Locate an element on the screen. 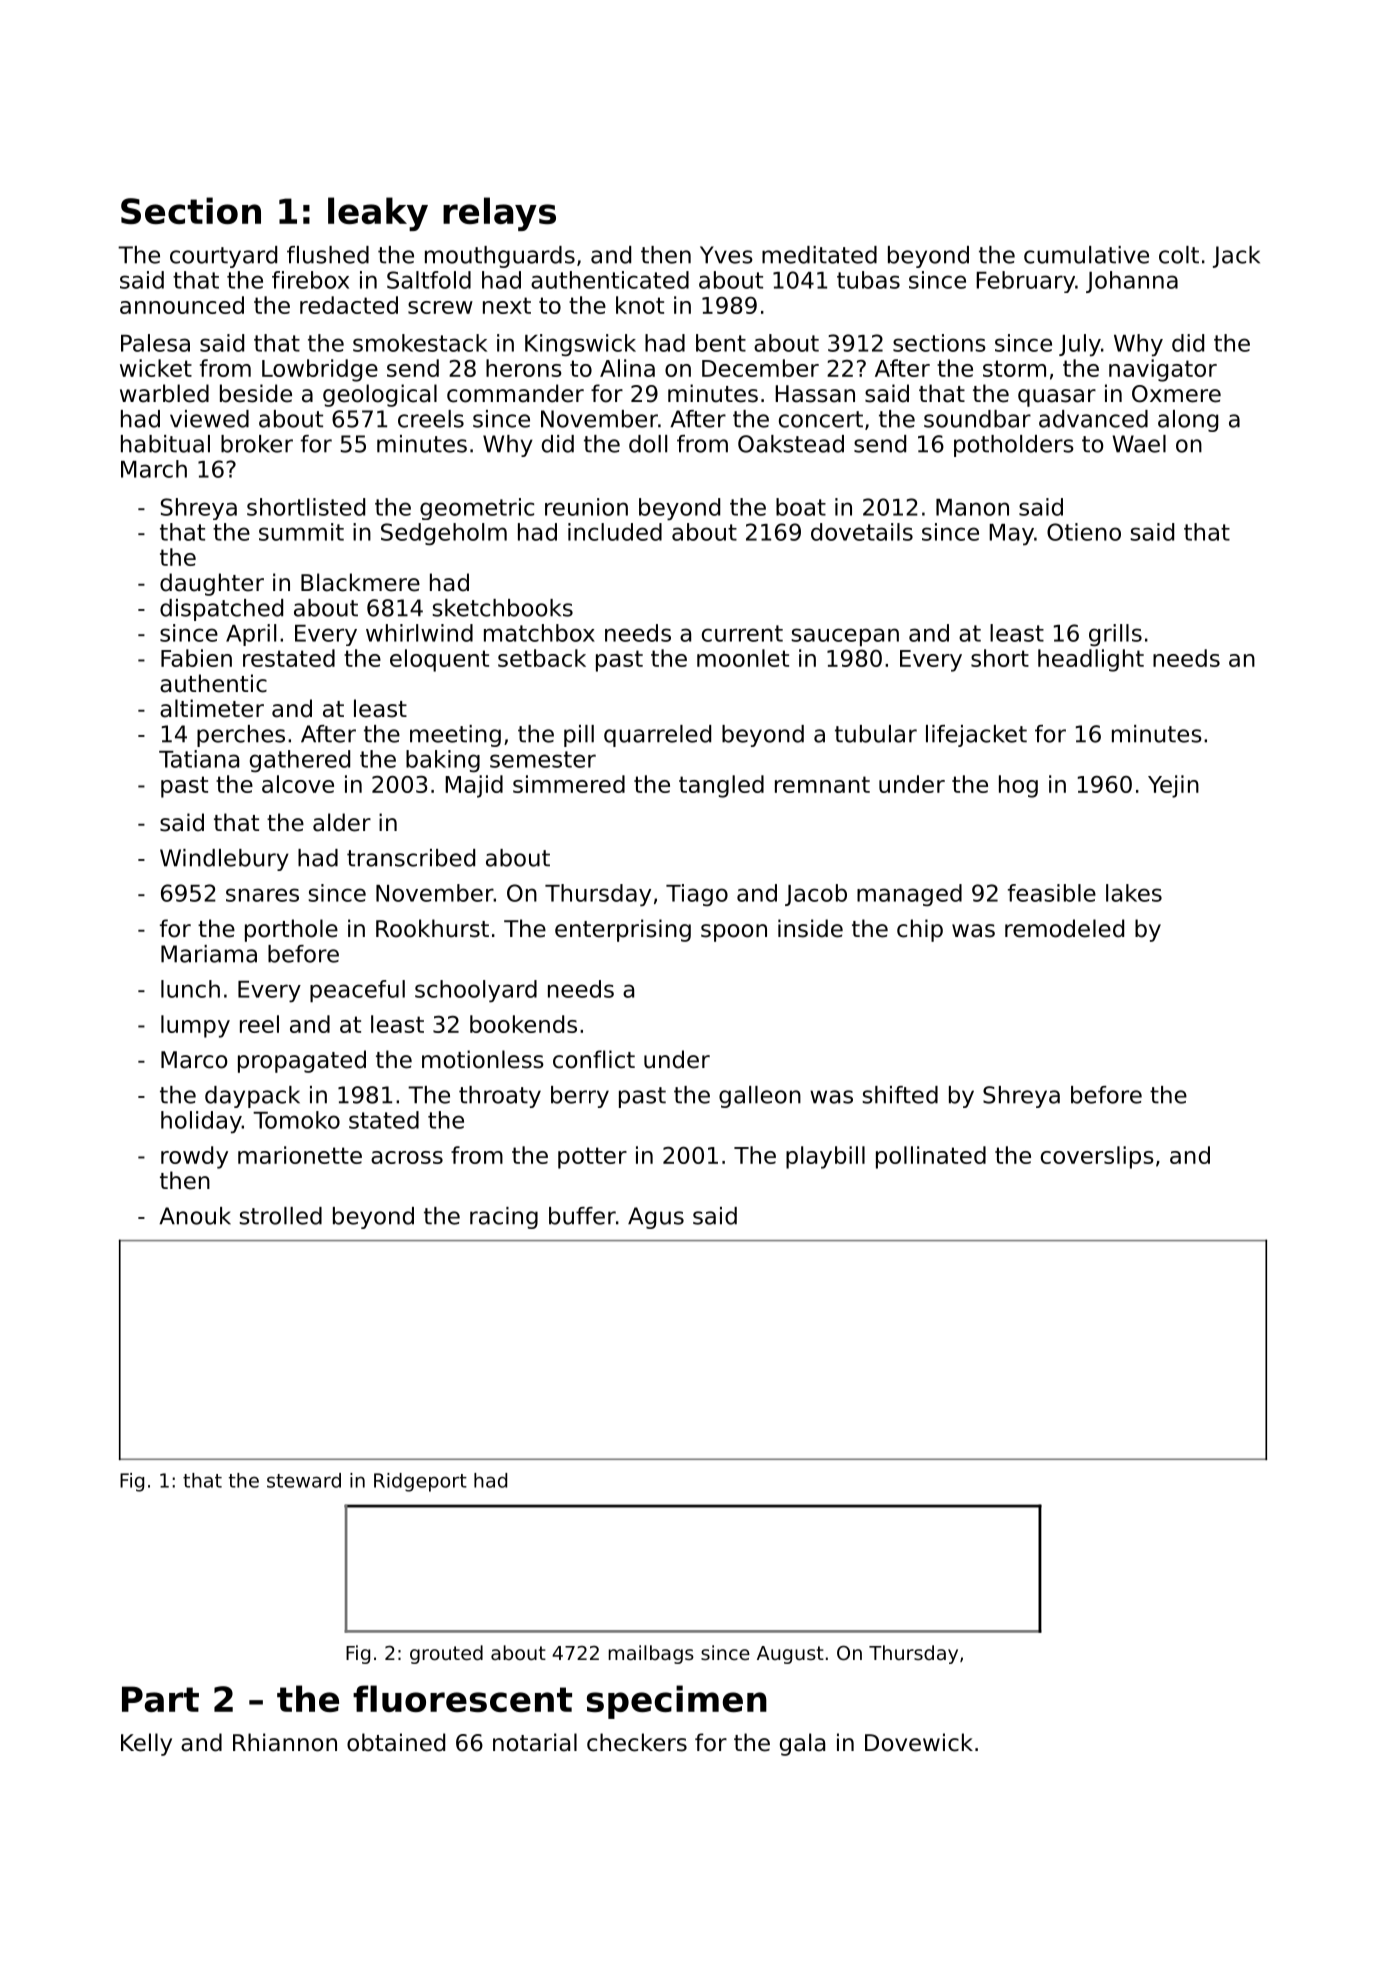 This screenshot has height=1969, width=1386. saucepan is located at coordinates (845, 637).
